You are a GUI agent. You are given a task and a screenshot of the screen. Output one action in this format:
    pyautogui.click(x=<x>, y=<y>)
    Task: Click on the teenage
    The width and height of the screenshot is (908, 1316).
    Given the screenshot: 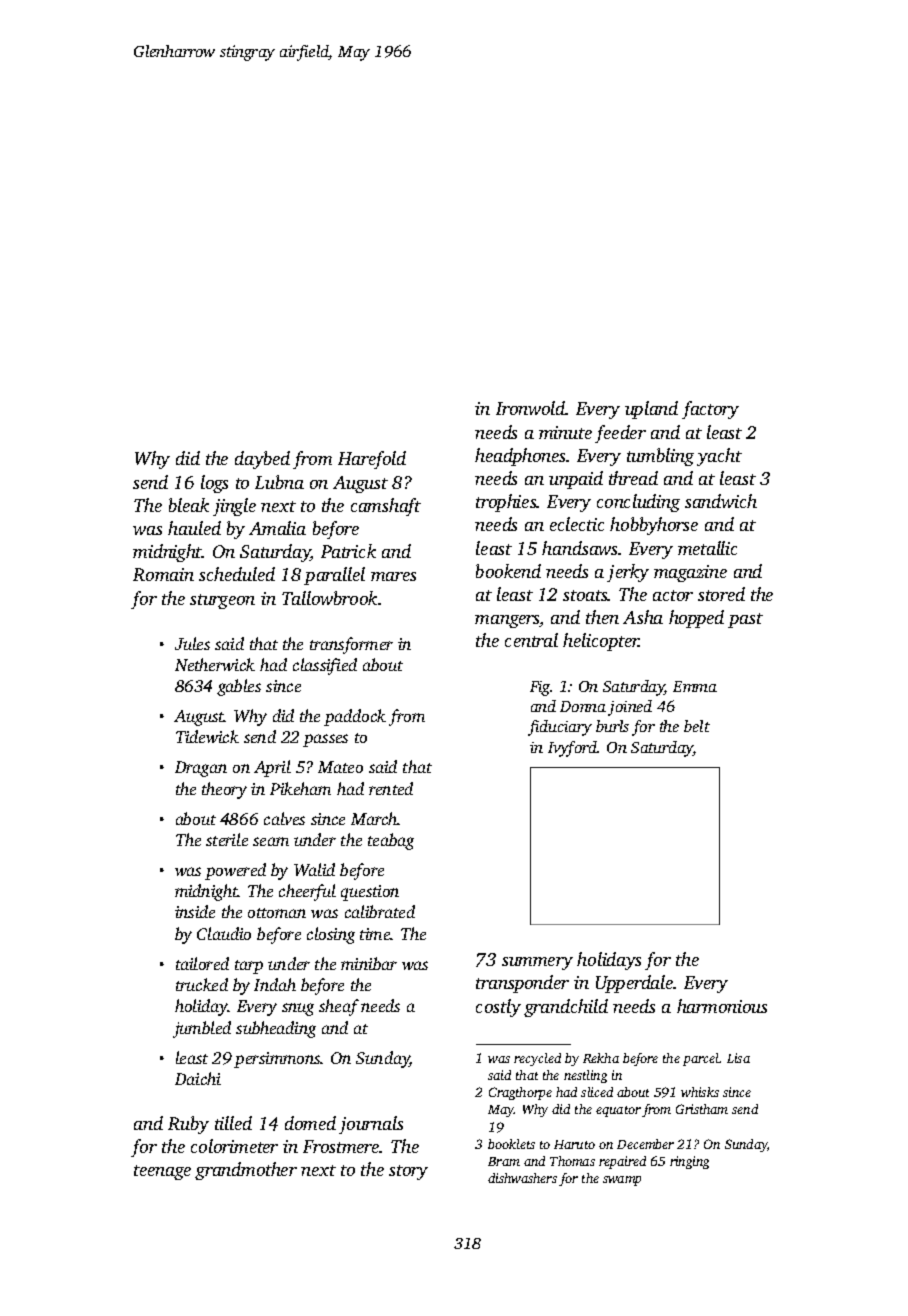 What is the action you would take?
    pyautogui.click(x=162, y=1172)
